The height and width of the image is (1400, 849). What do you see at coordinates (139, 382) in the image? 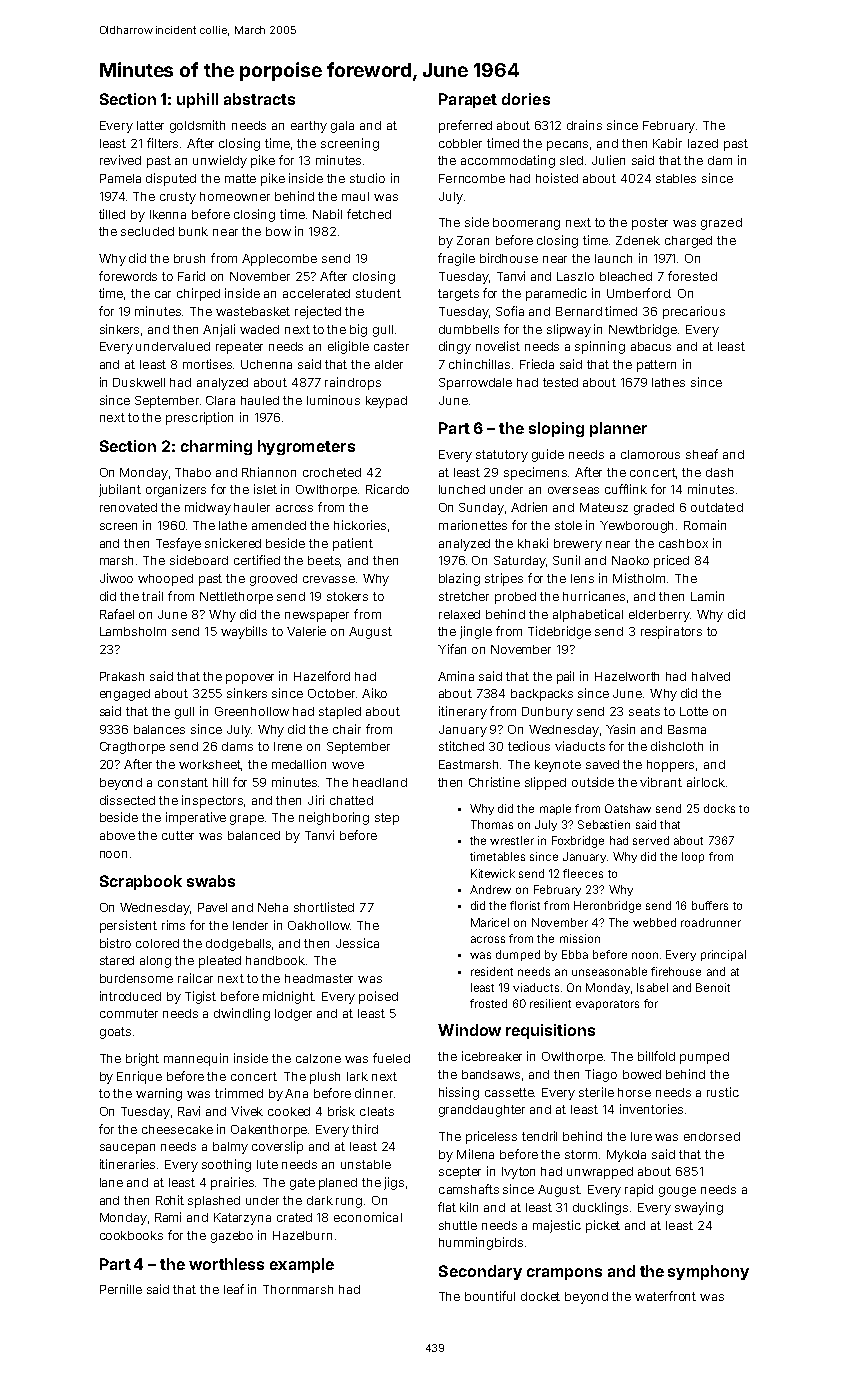
I see `Duskwell` at bounding box center [139, 382].
